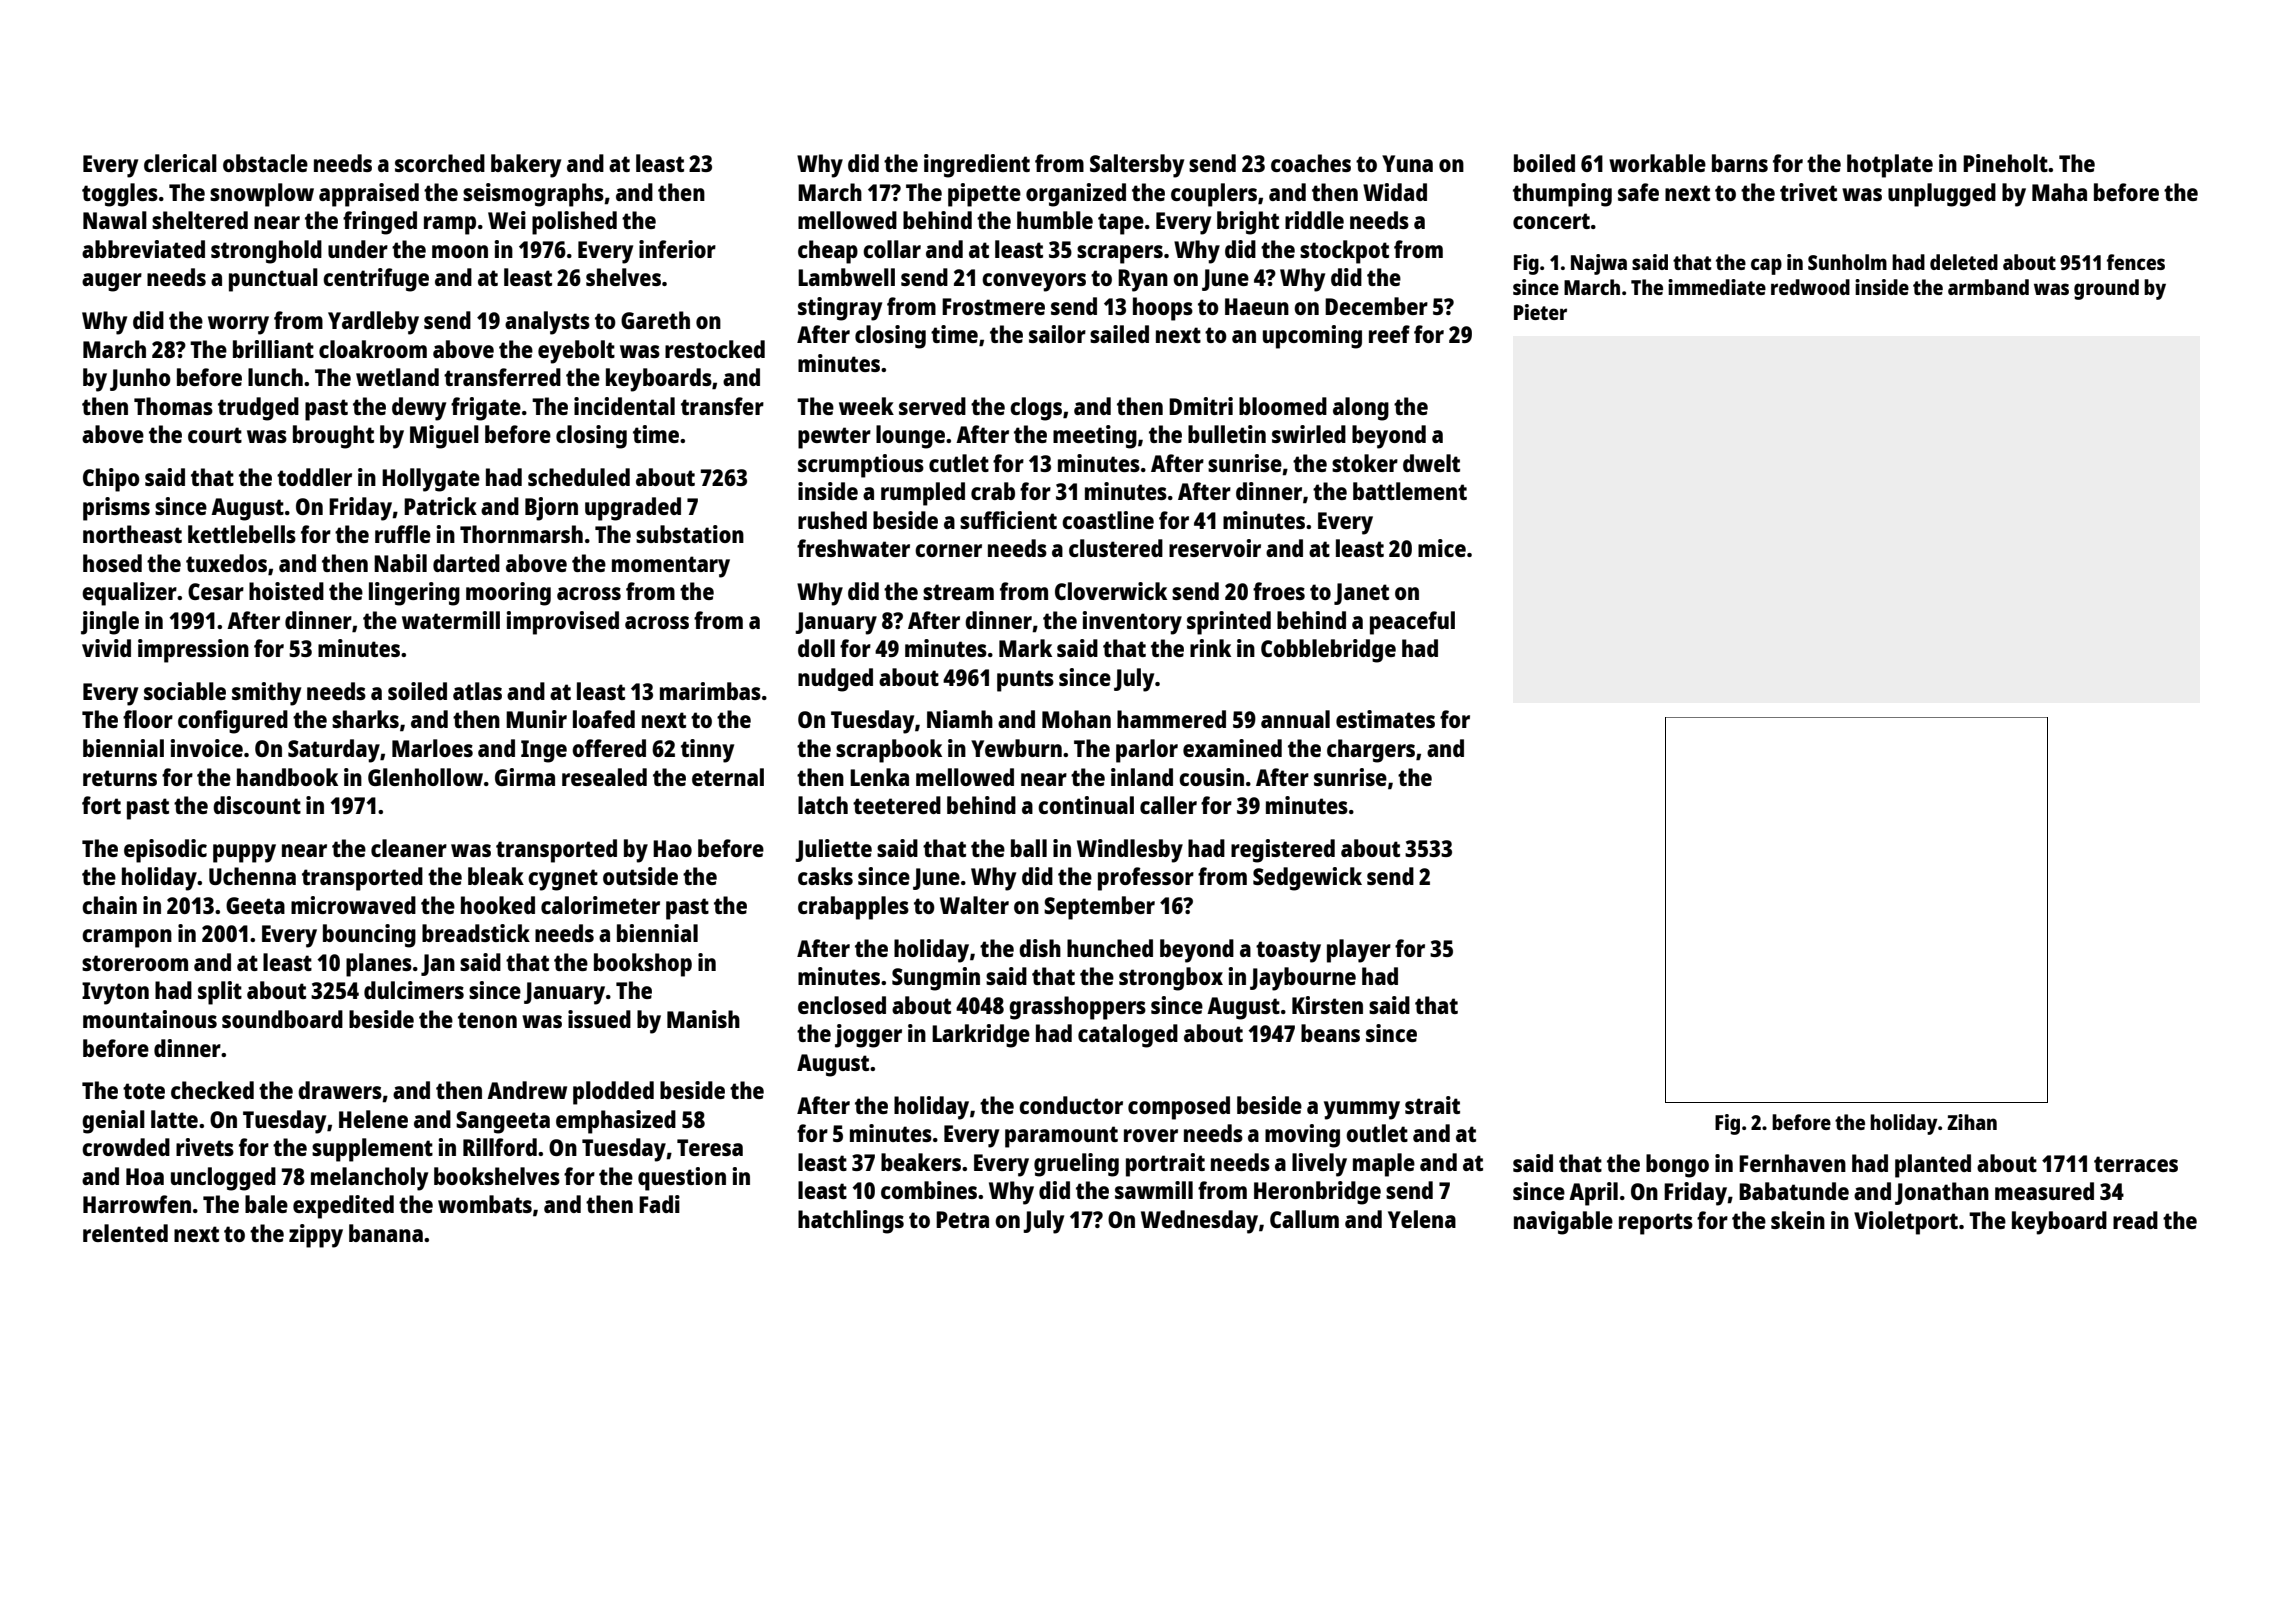 The height and width of the screenshot is (1614, 2282). I want to click on Sedgewick, so click(1307, 879).
